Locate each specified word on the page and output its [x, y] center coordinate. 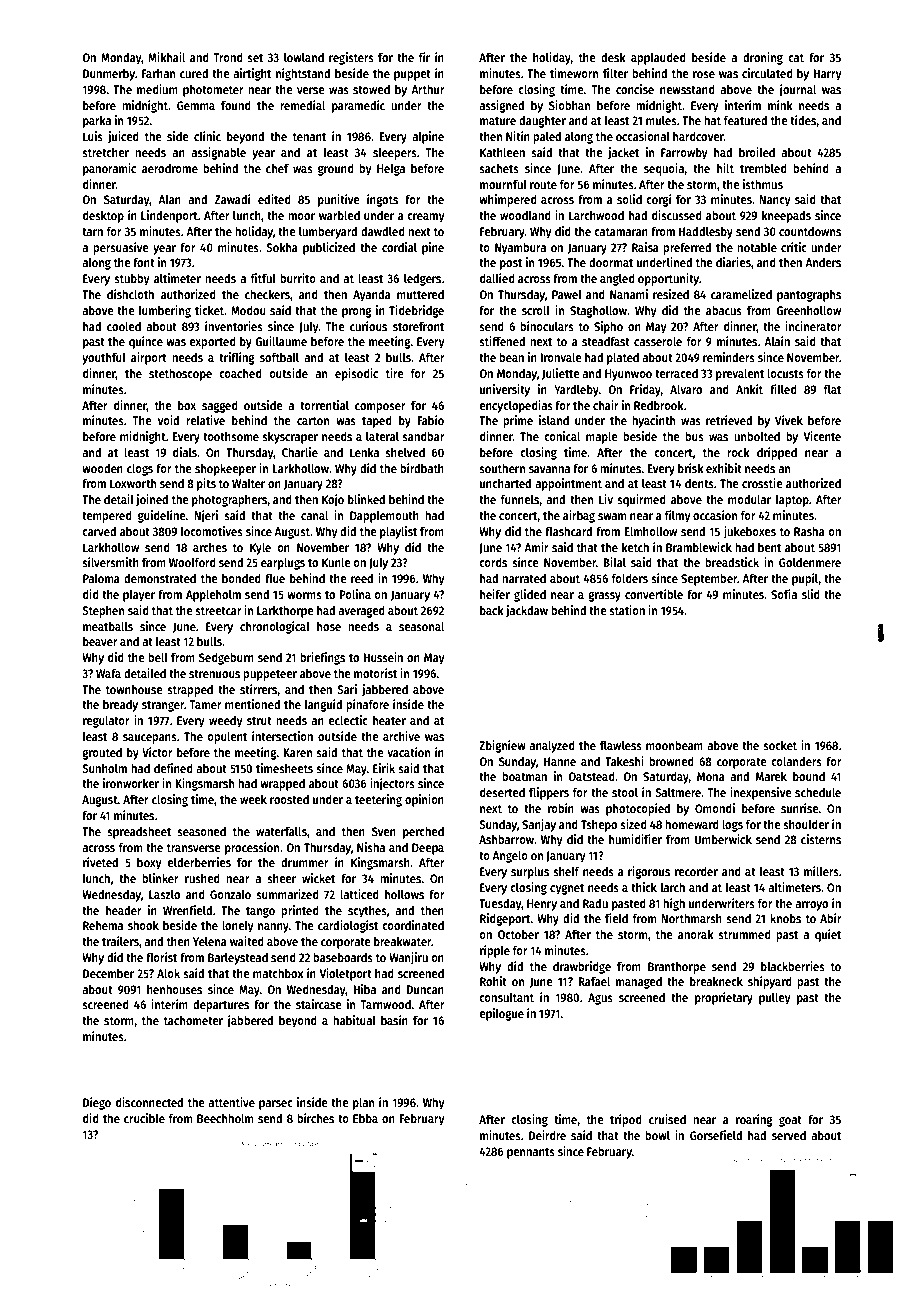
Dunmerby [109, 74]
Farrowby [684, 153]
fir [424, 57]
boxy [149, 863]
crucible [144, 1118]
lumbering [165, 311]
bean [511, 357]
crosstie [762, 483]
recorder [696, 871]
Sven [384, 831]
